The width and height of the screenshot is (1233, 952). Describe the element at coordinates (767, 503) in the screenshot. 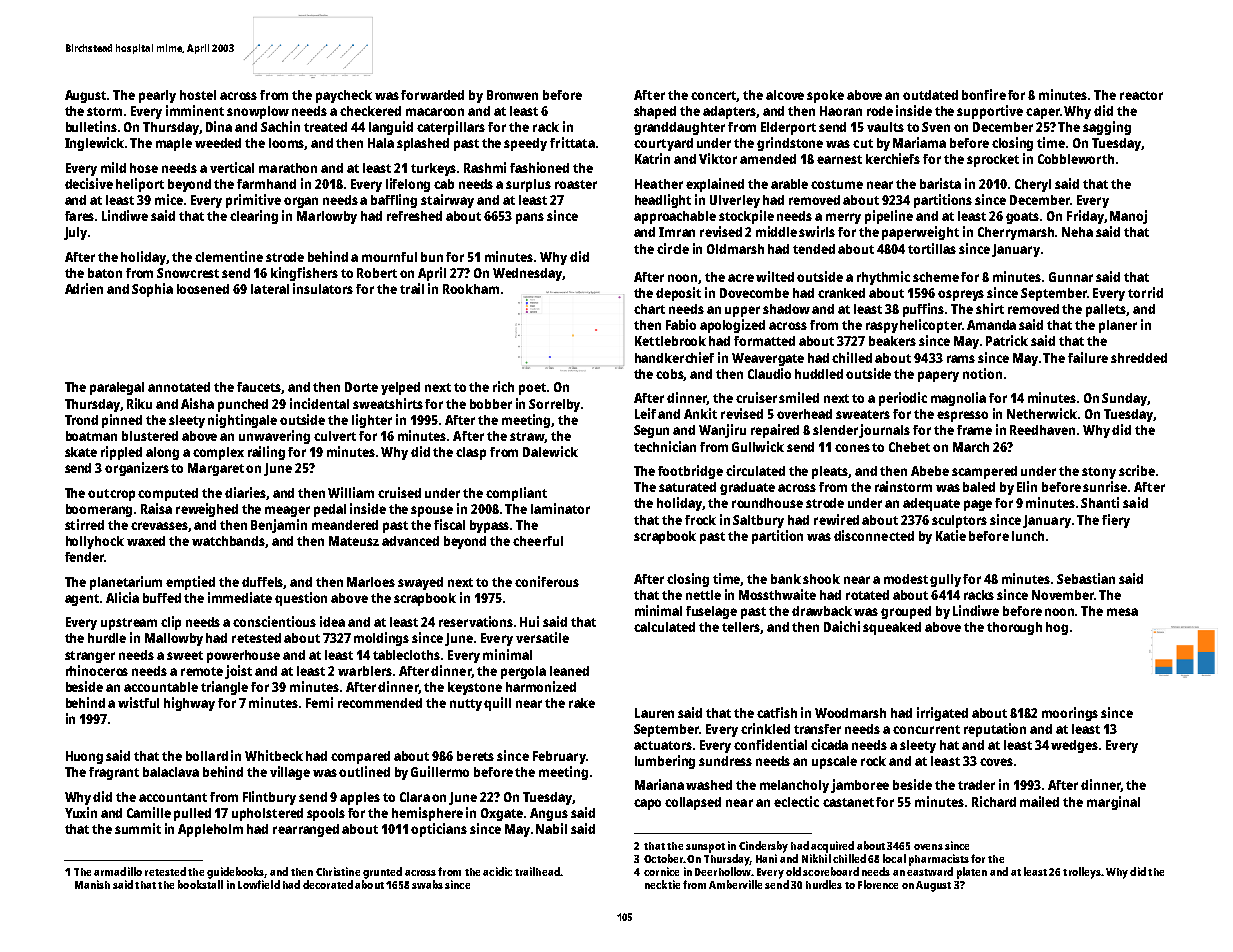

I see `roundhouse` at that location.
